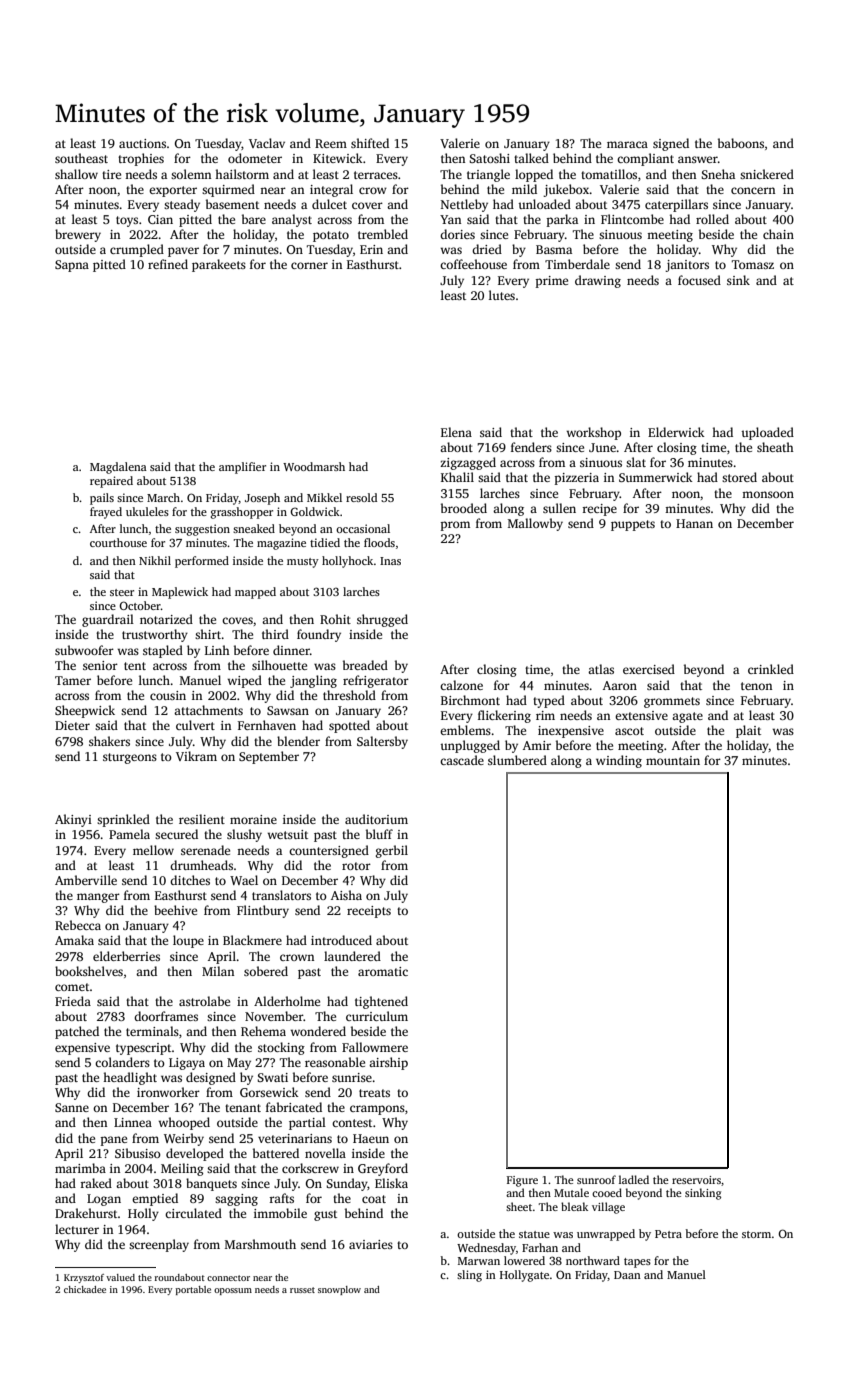  Describe the element at coordinates (253, 819) in the screenshot. I see `moraine` at that location.
